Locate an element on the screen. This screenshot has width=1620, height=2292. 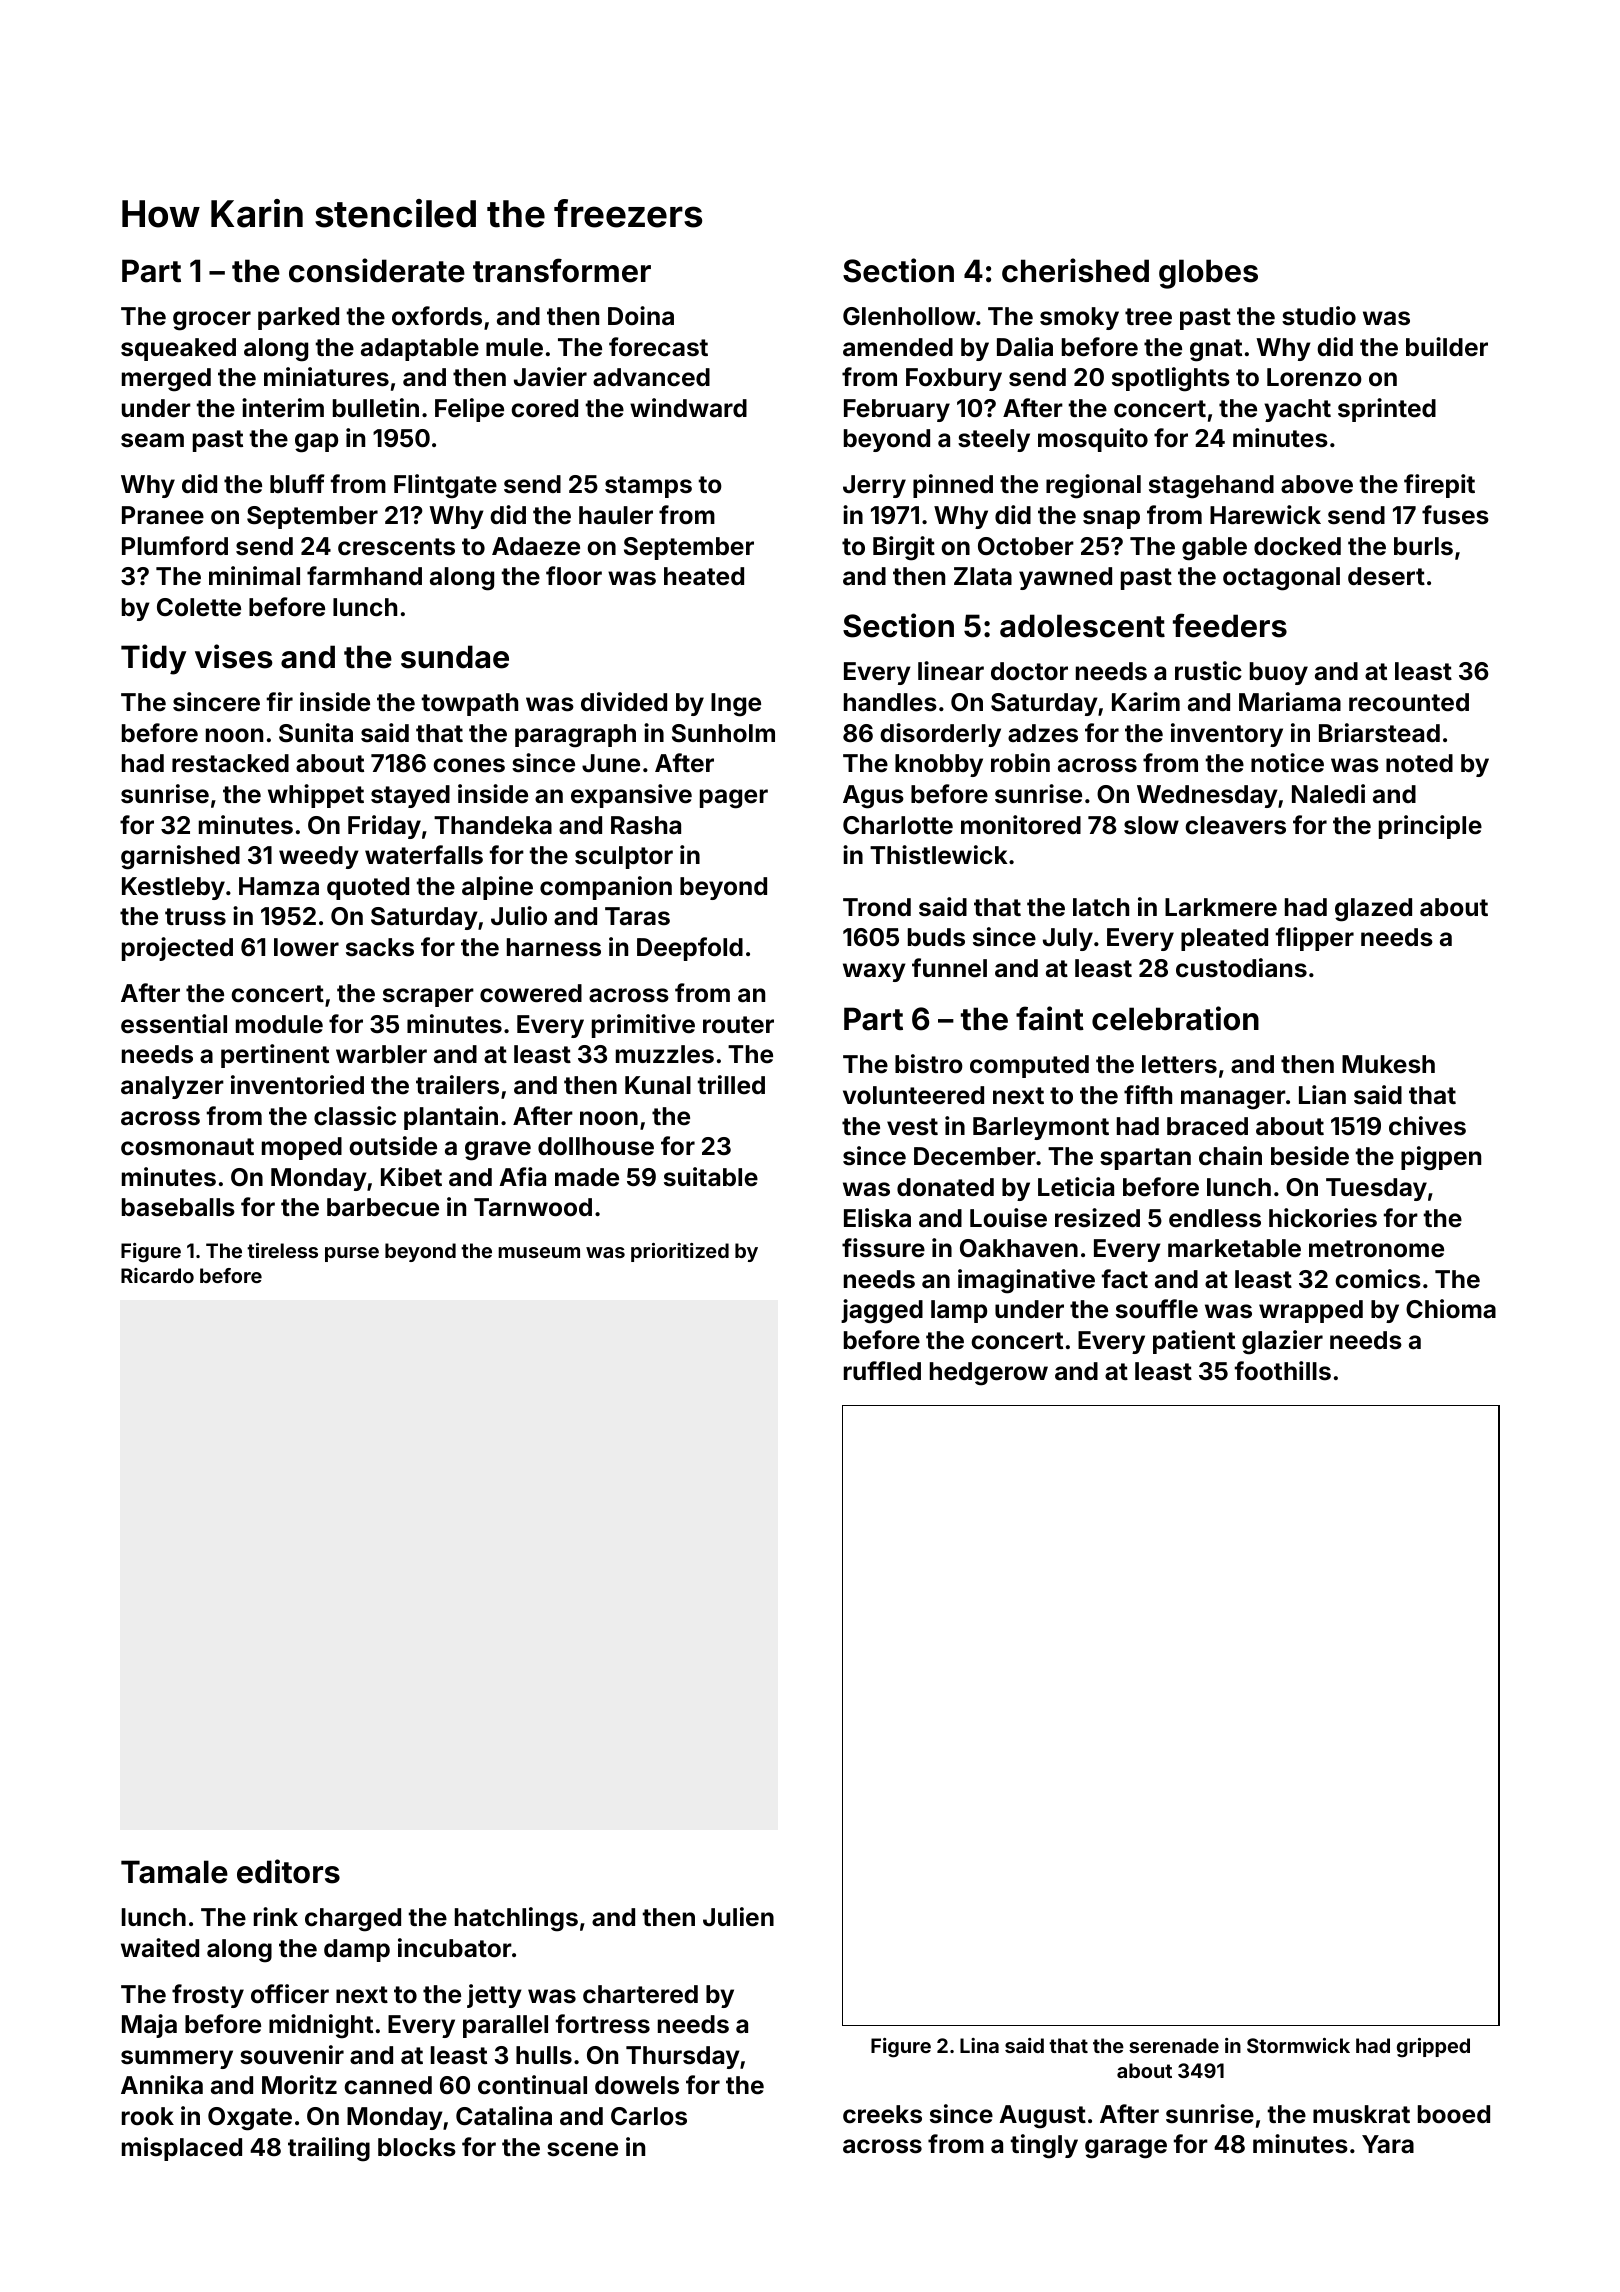
grocer is located at coordinates (212, 321).
